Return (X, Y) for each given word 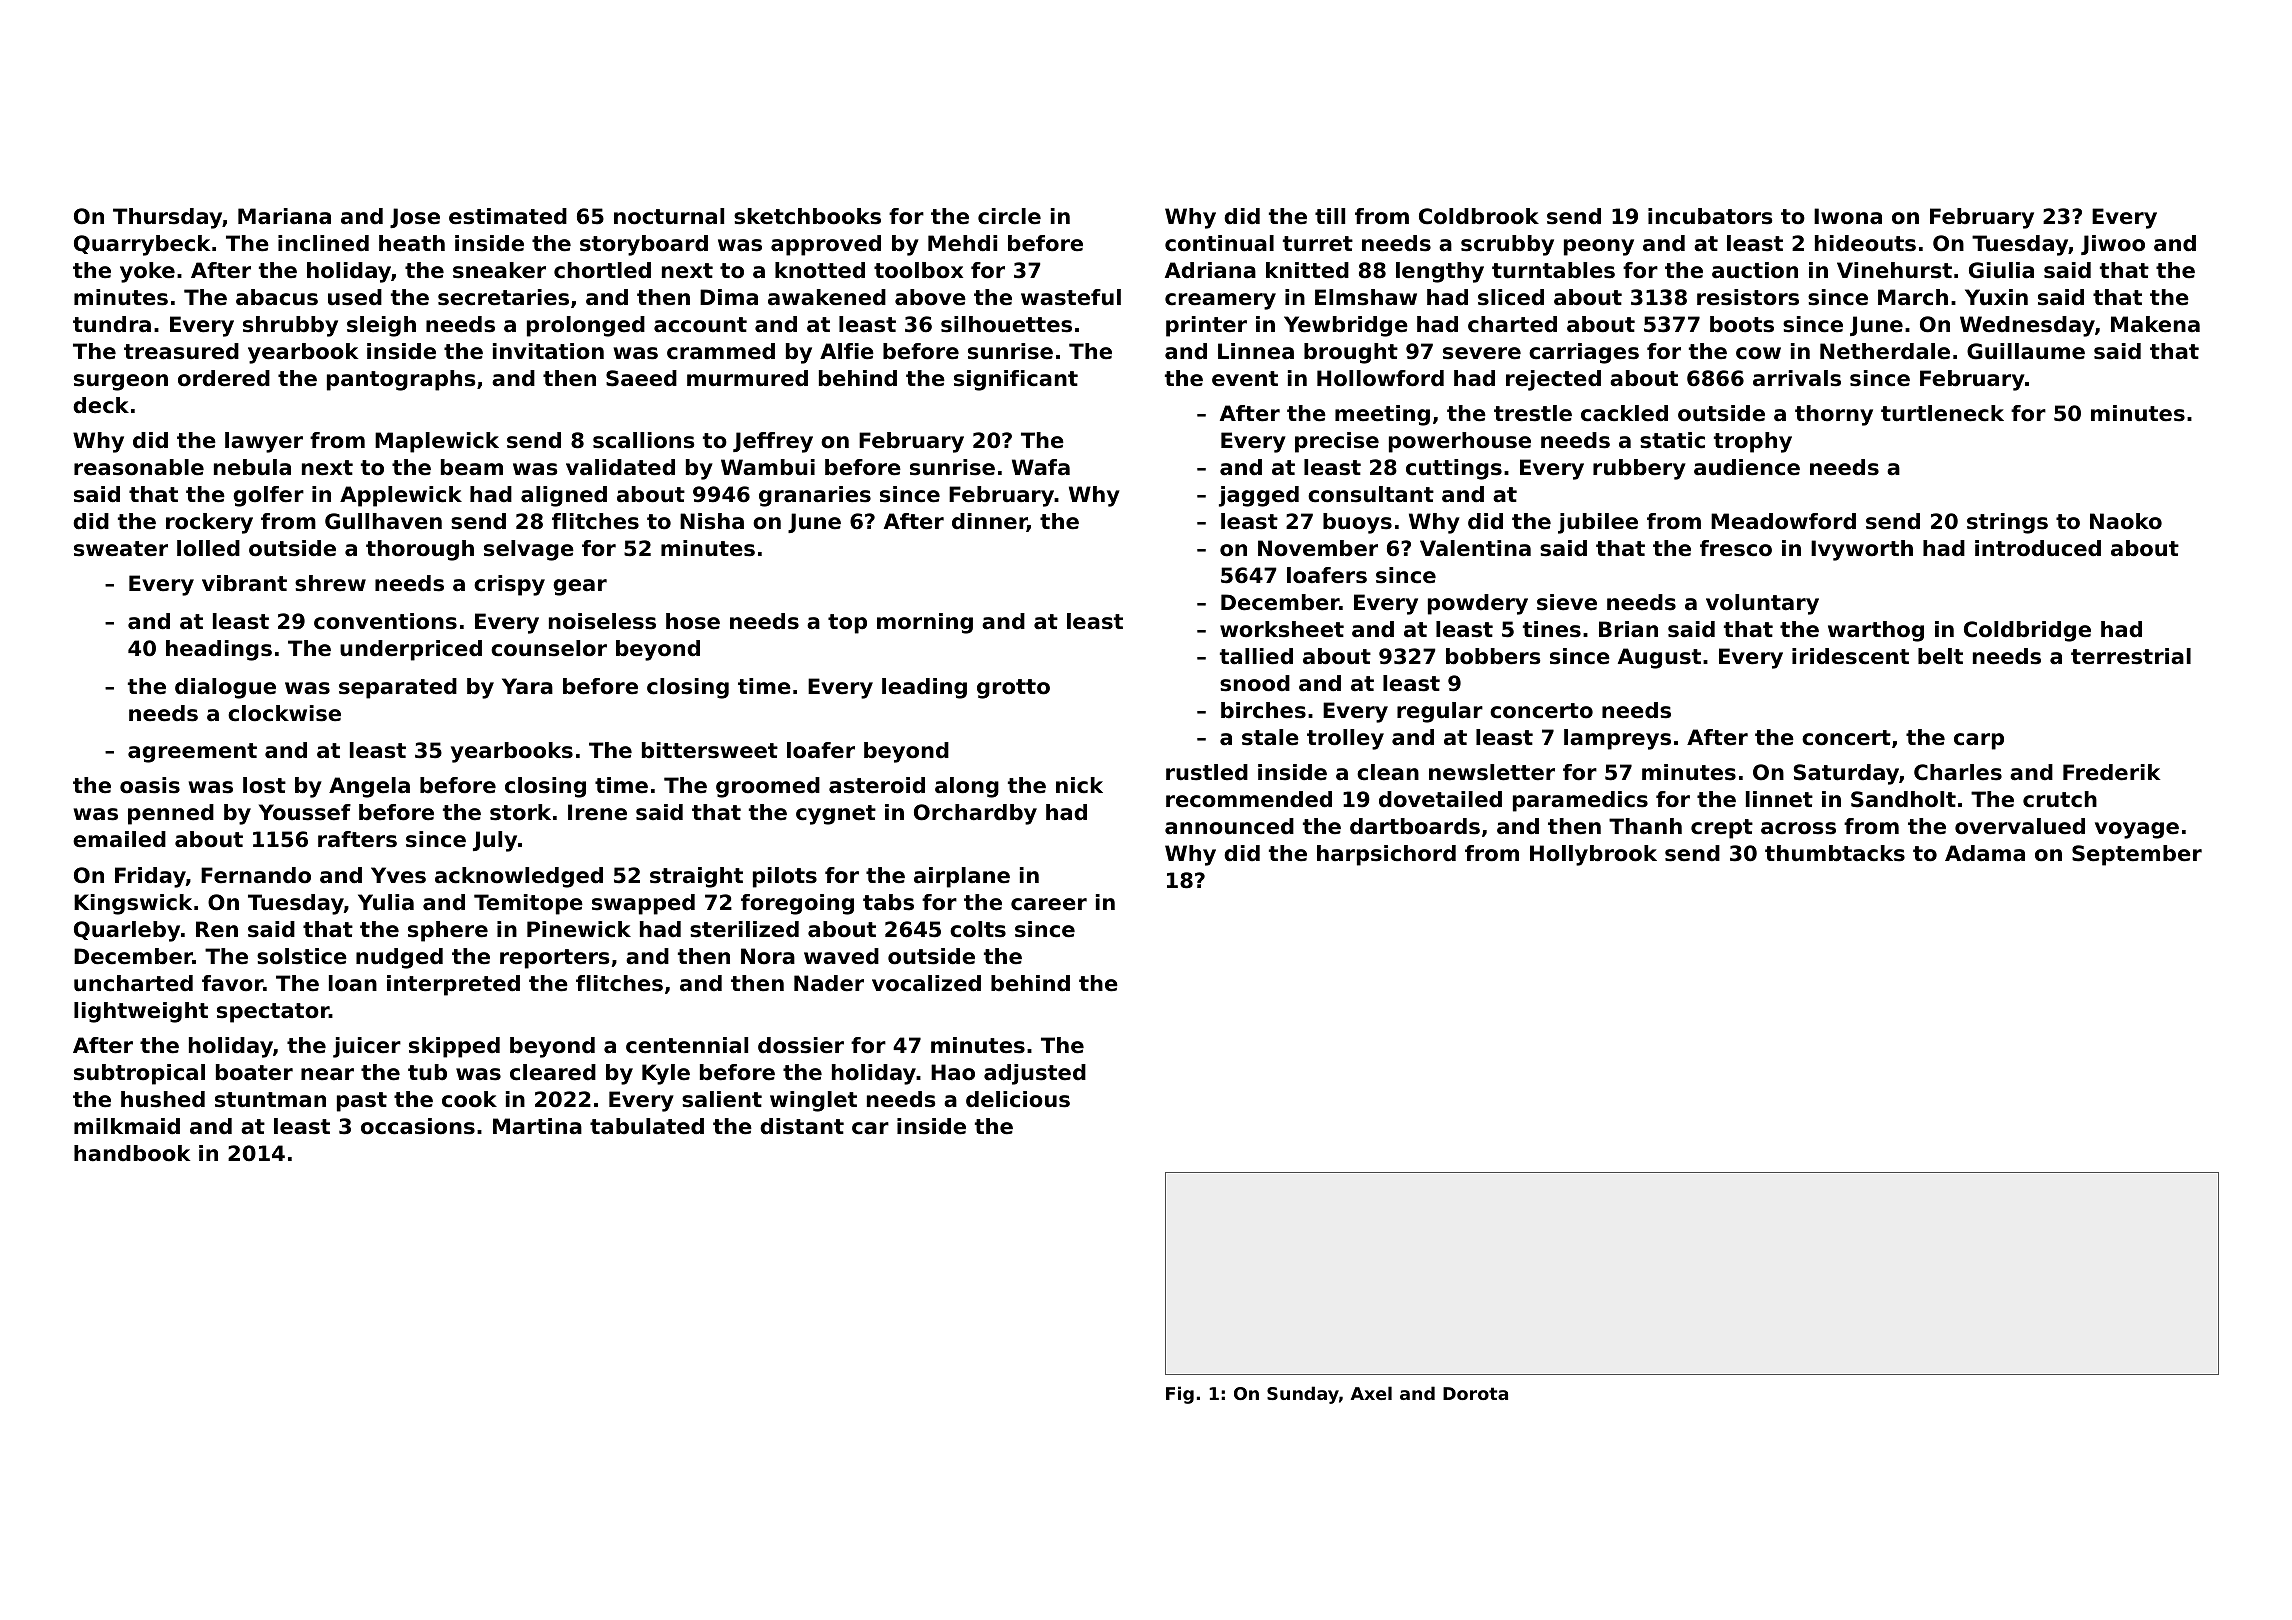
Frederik (2111, 772)
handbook (132, 1153)
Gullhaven (383, 521)
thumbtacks (1835, 853)
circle (1009, 216)
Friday (150, 877)
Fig (1180, 1395)
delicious (1018, 1099)
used (355, 297)
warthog (1876, 631)
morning (925, 623)
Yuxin (1996, 297)
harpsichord (1386, 855)
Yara (527, 686)
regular (1440, 712)
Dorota (1475, 1393)
